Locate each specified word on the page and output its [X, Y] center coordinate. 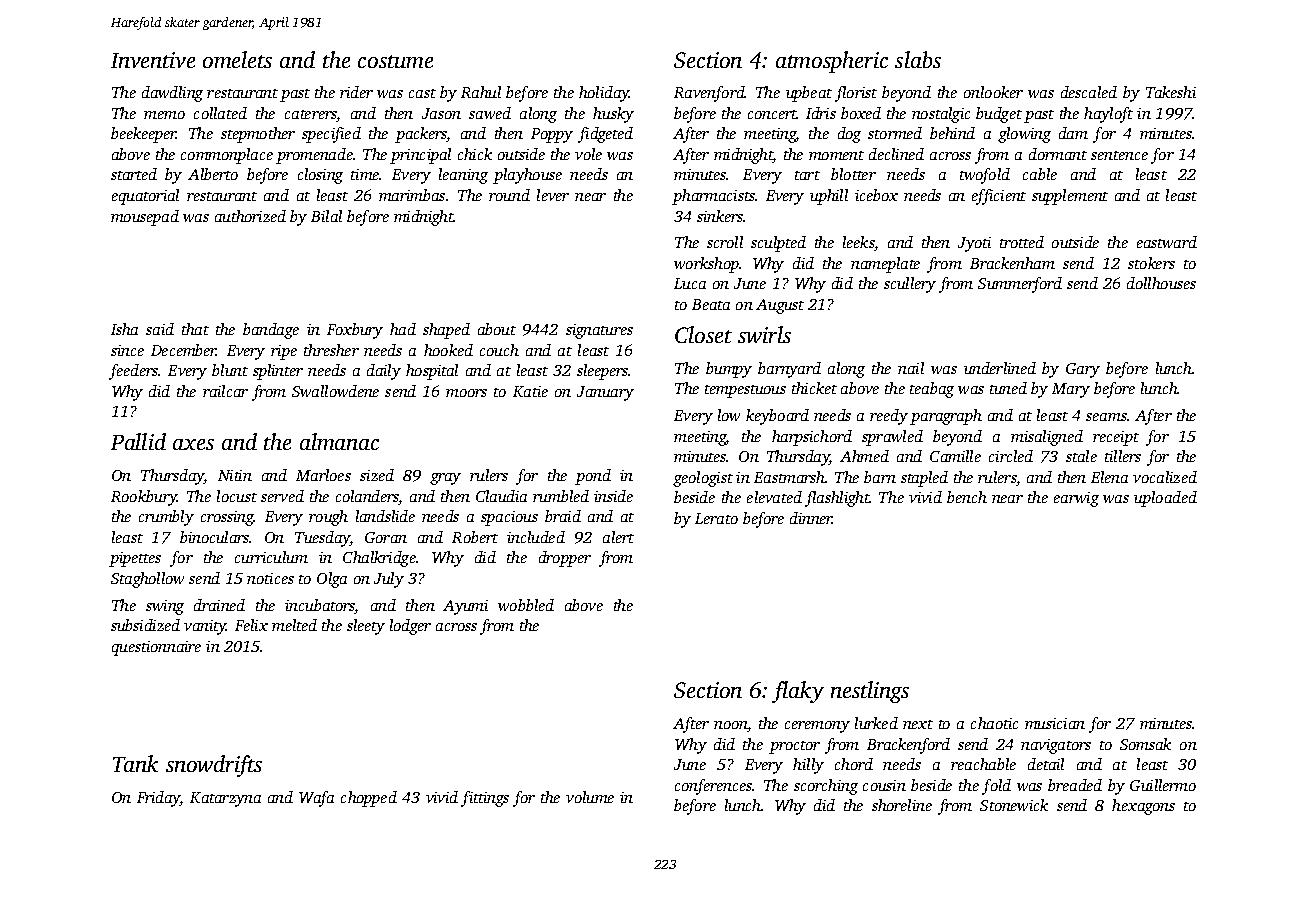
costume [395, 61]
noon [731, 726]
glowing [1024, 135]
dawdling [172, 94]
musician [1055, 723]
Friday [158, 799]
